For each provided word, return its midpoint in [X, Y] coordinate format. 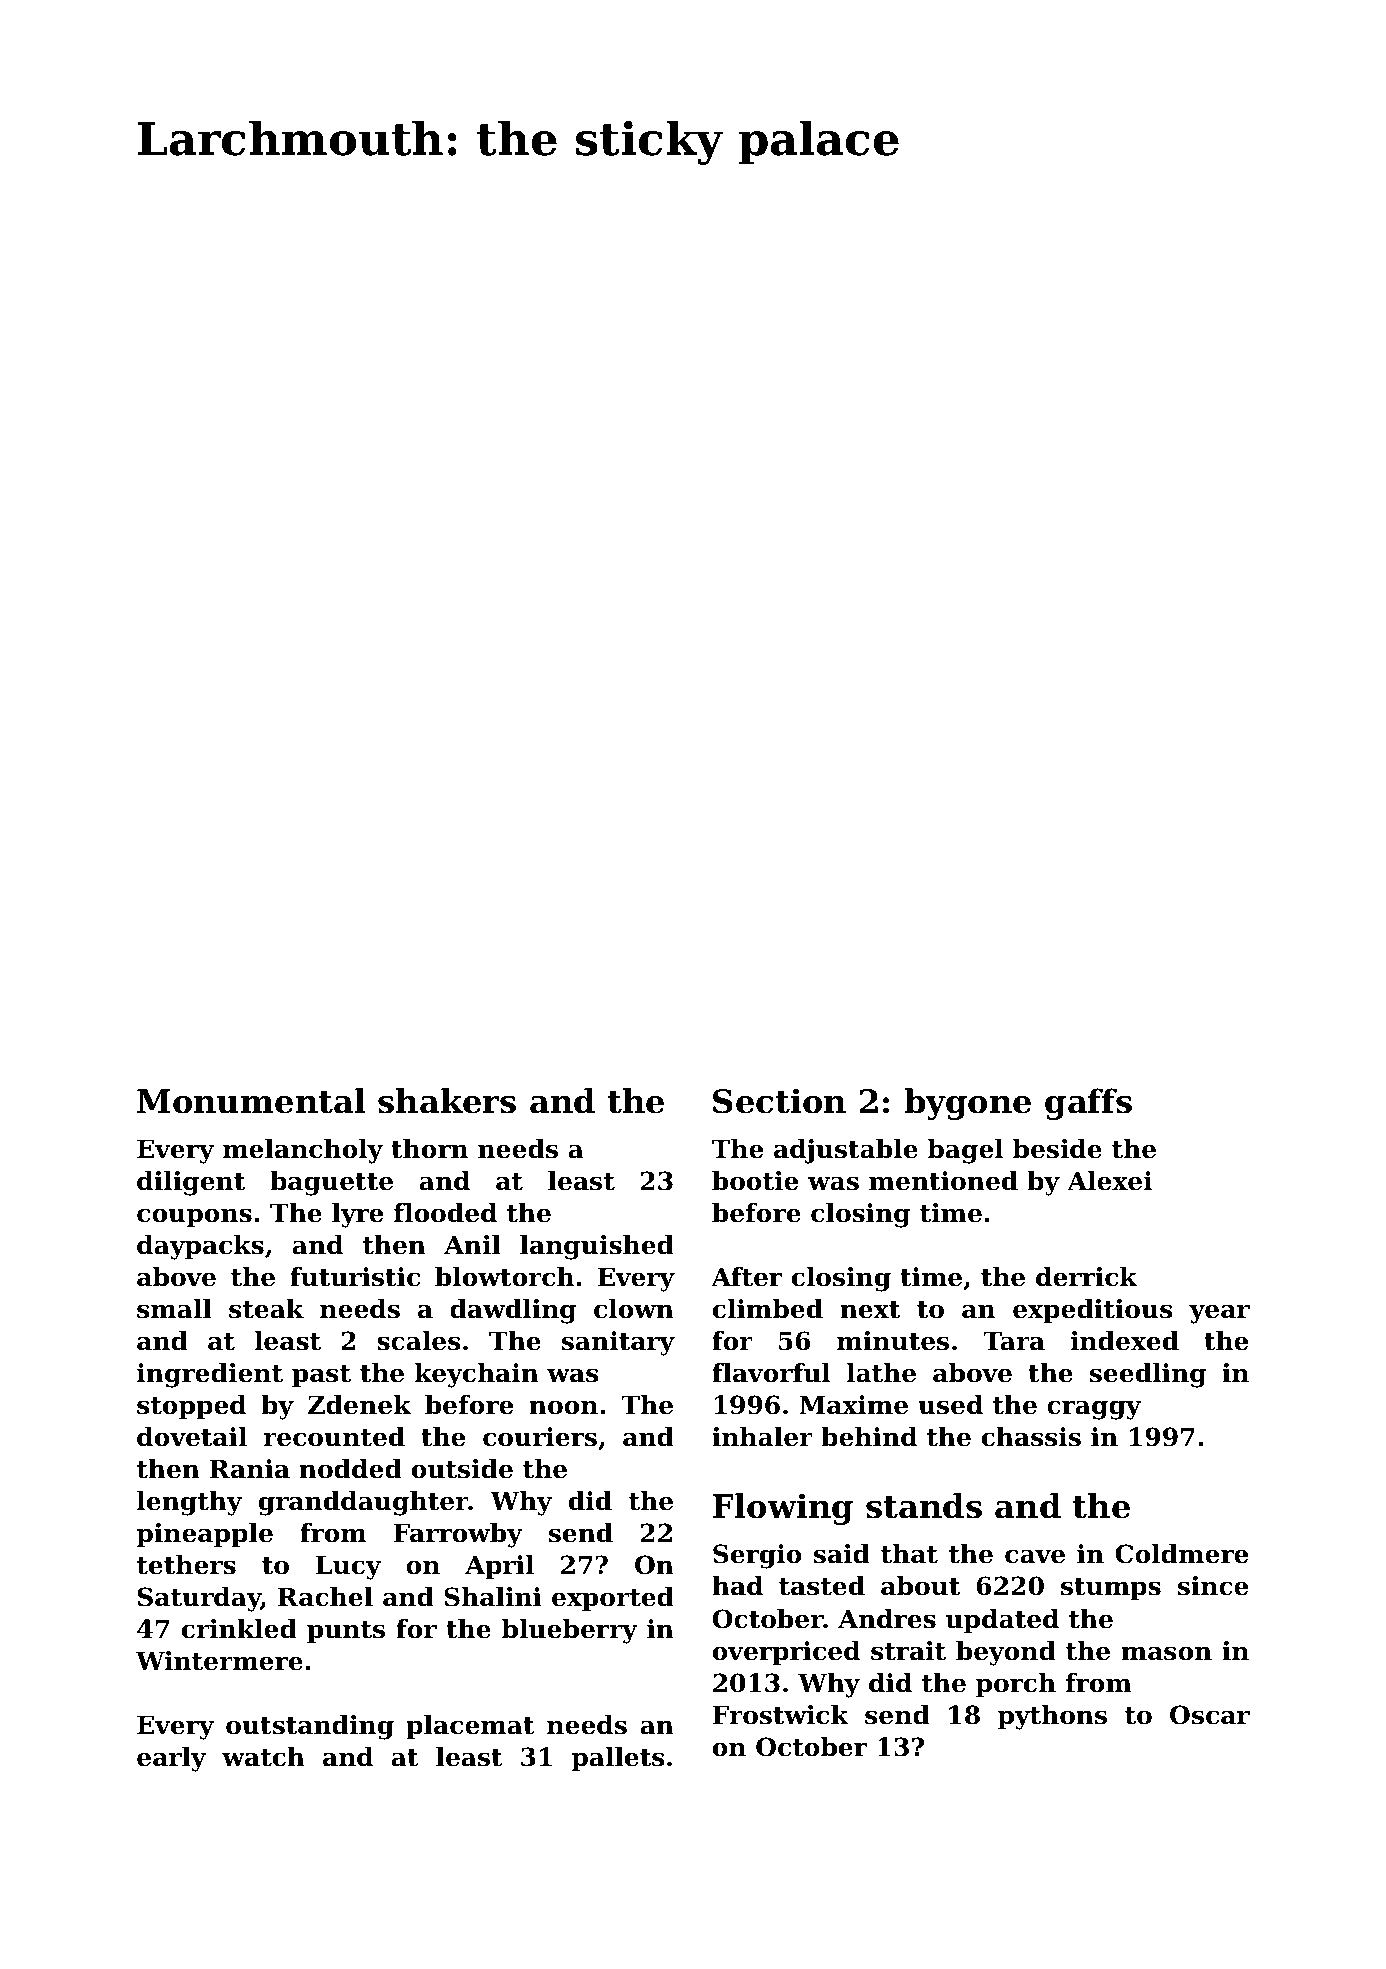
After [746, 1277]
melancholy [303, 1151]
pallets [618, 1759]
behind [869, 1437]
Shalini [493, 1597]
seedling [1148, 1375]
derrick [1086, 1277]
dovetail [192, 1437]
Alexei [1109, 1181]
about [920, 1586]
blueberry [570, 1631]
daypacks [200, 1247]
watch [263, 1757]
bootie [755, 1181]
